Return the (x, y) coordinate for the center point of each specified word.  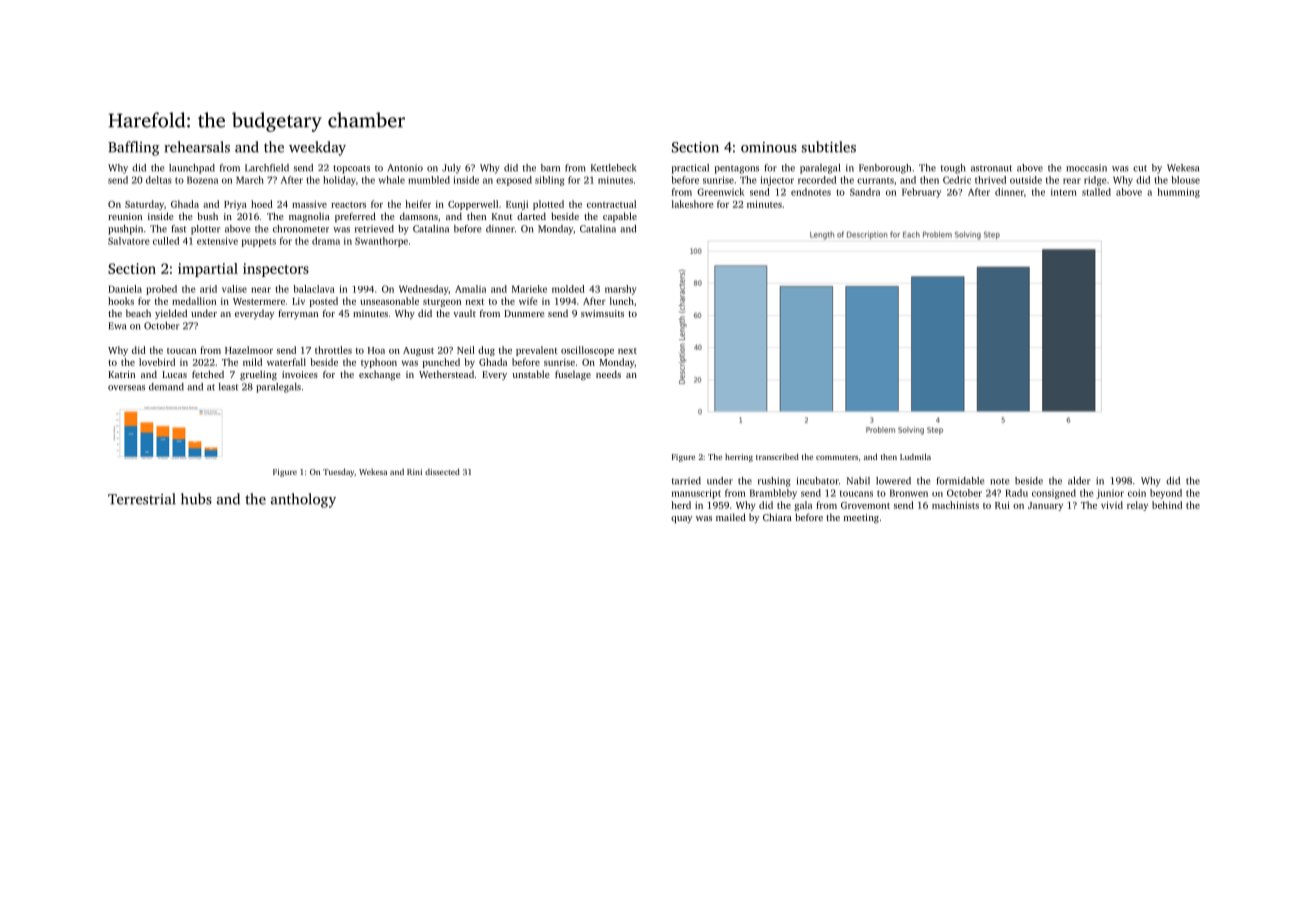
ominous (769, 147)
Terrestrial (142, 499)
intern (1064, 192)
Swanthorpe (381, 242)
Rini (414, 472)
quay (681, 519)
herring (739, 458)
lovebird (157, 362)
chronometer (301, 229)
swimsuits (602, 313)
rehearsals (197, 147)
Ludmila (915, 456)
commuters (837, 457)
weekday (317, 148)
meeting (861, 519)
